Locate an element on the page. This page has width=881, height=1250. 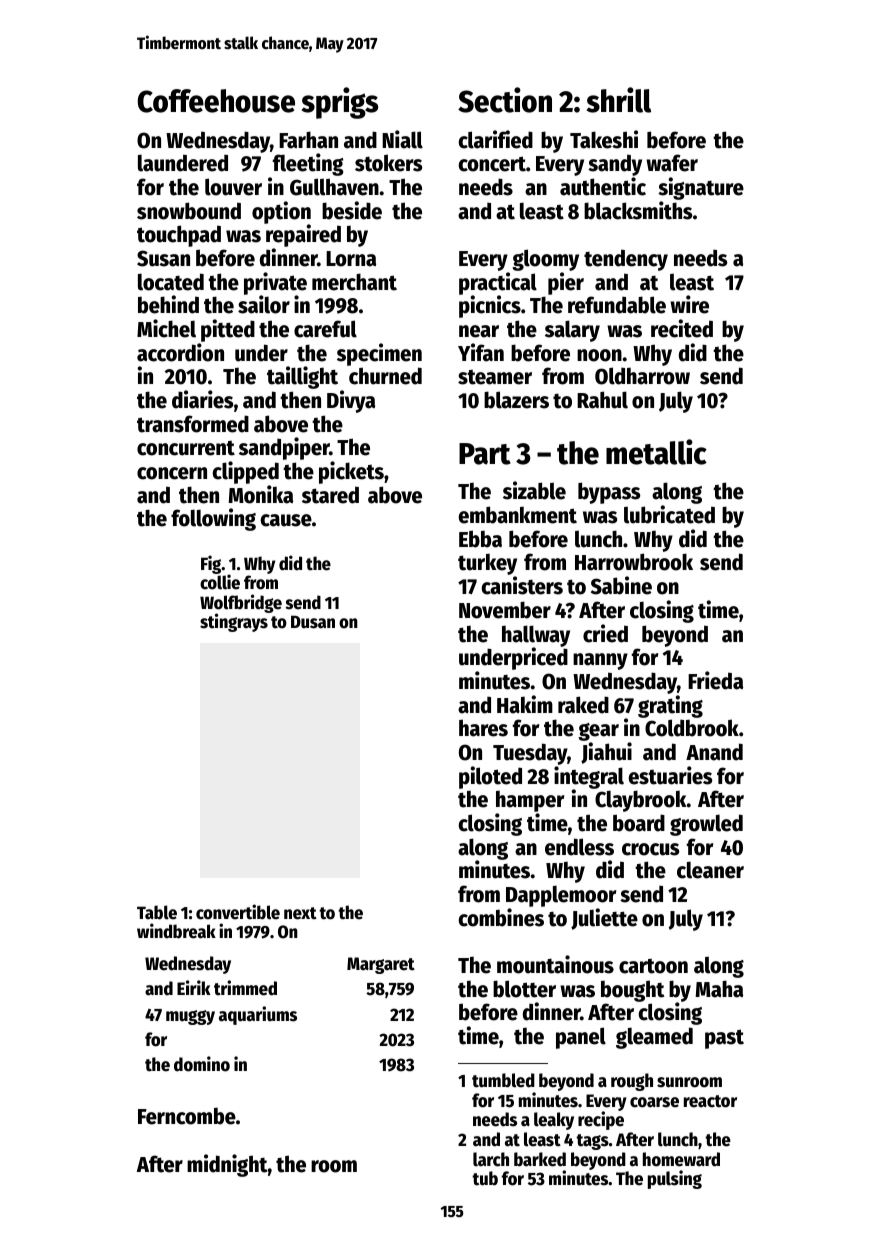
piloted is located at coordinates (490, 777).
